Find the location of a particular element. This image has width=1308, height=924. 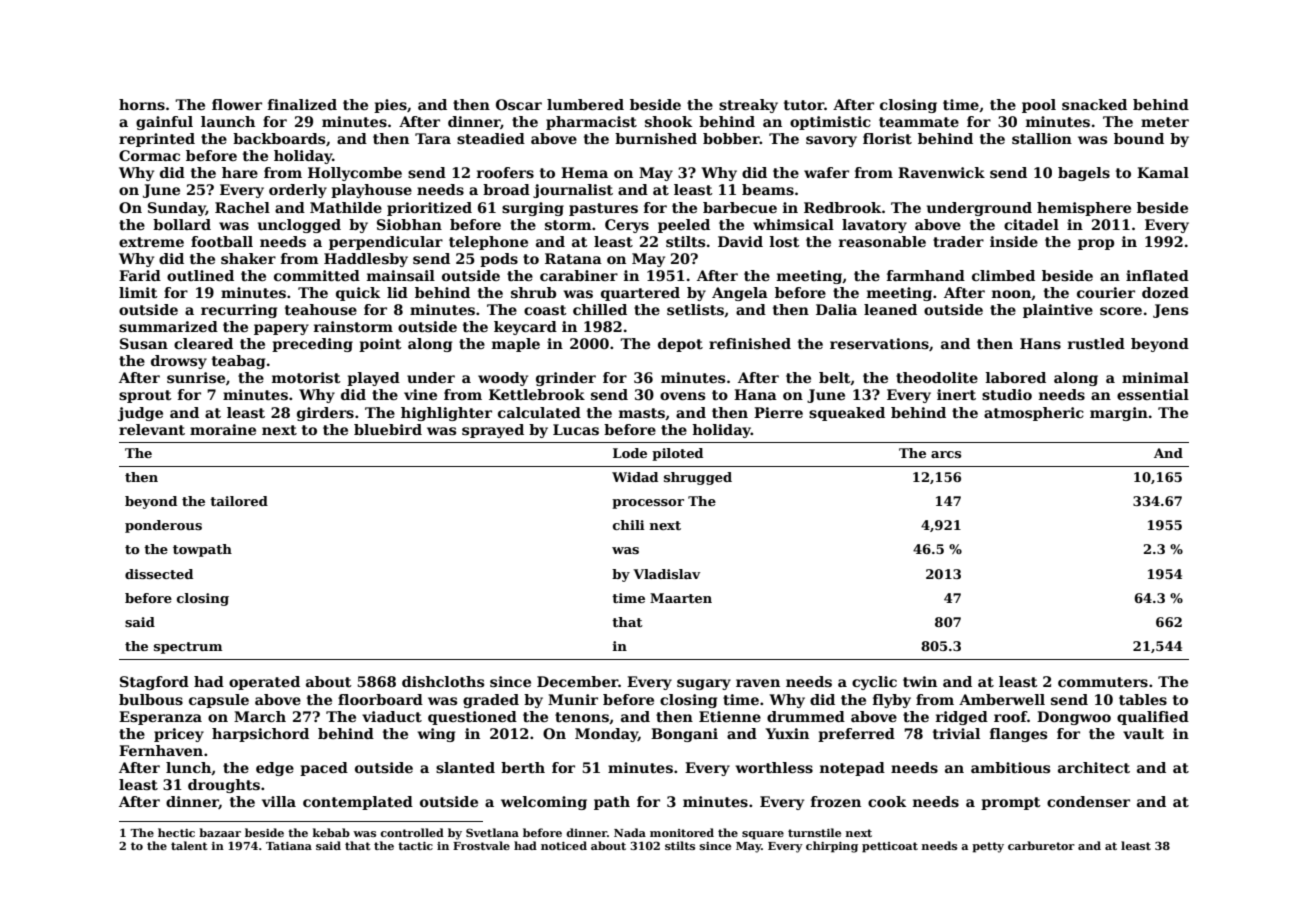

papery is located at coordinates (281, 329).
